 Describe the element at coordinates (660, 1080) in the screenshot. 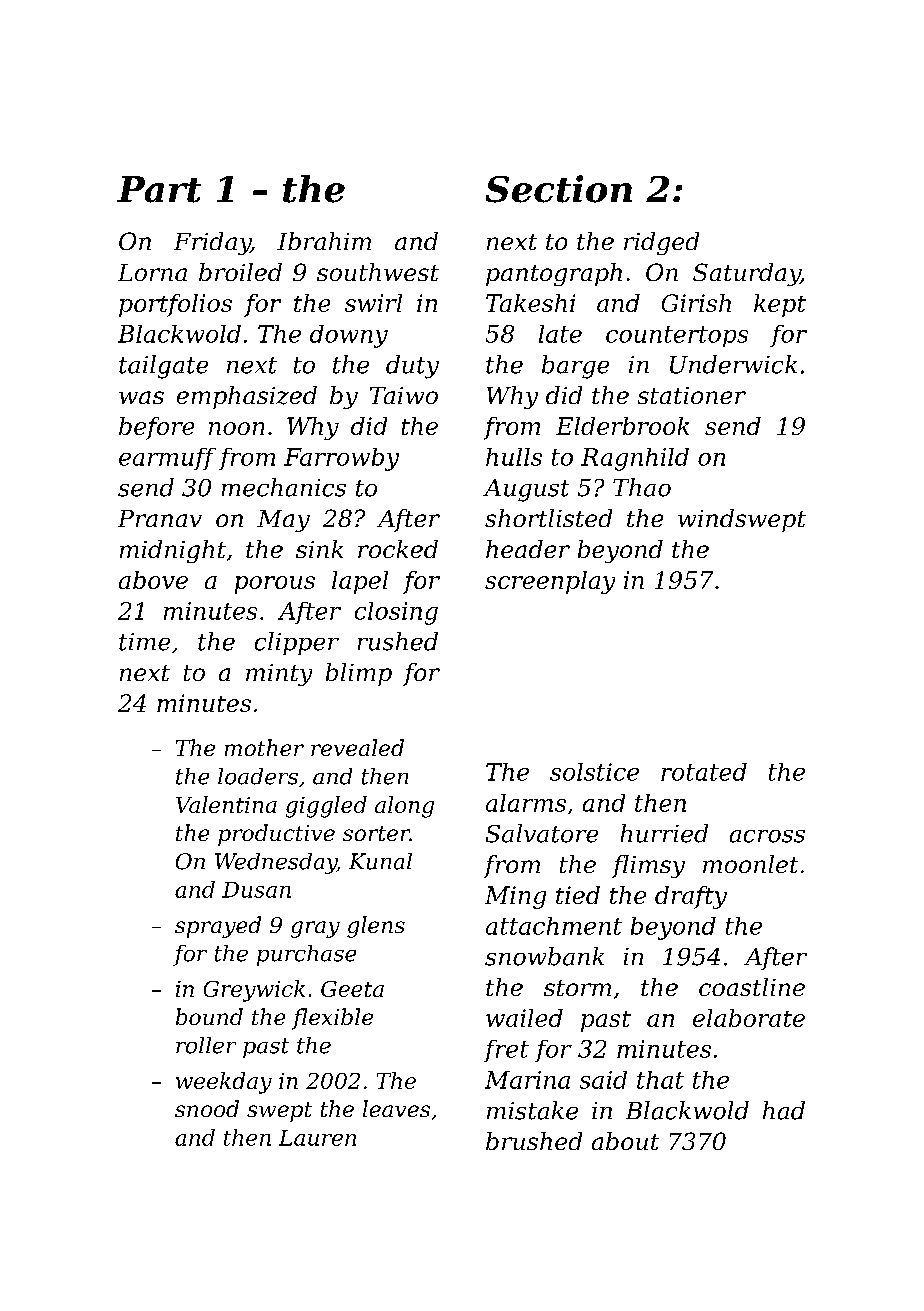

I see `that` at that location.
